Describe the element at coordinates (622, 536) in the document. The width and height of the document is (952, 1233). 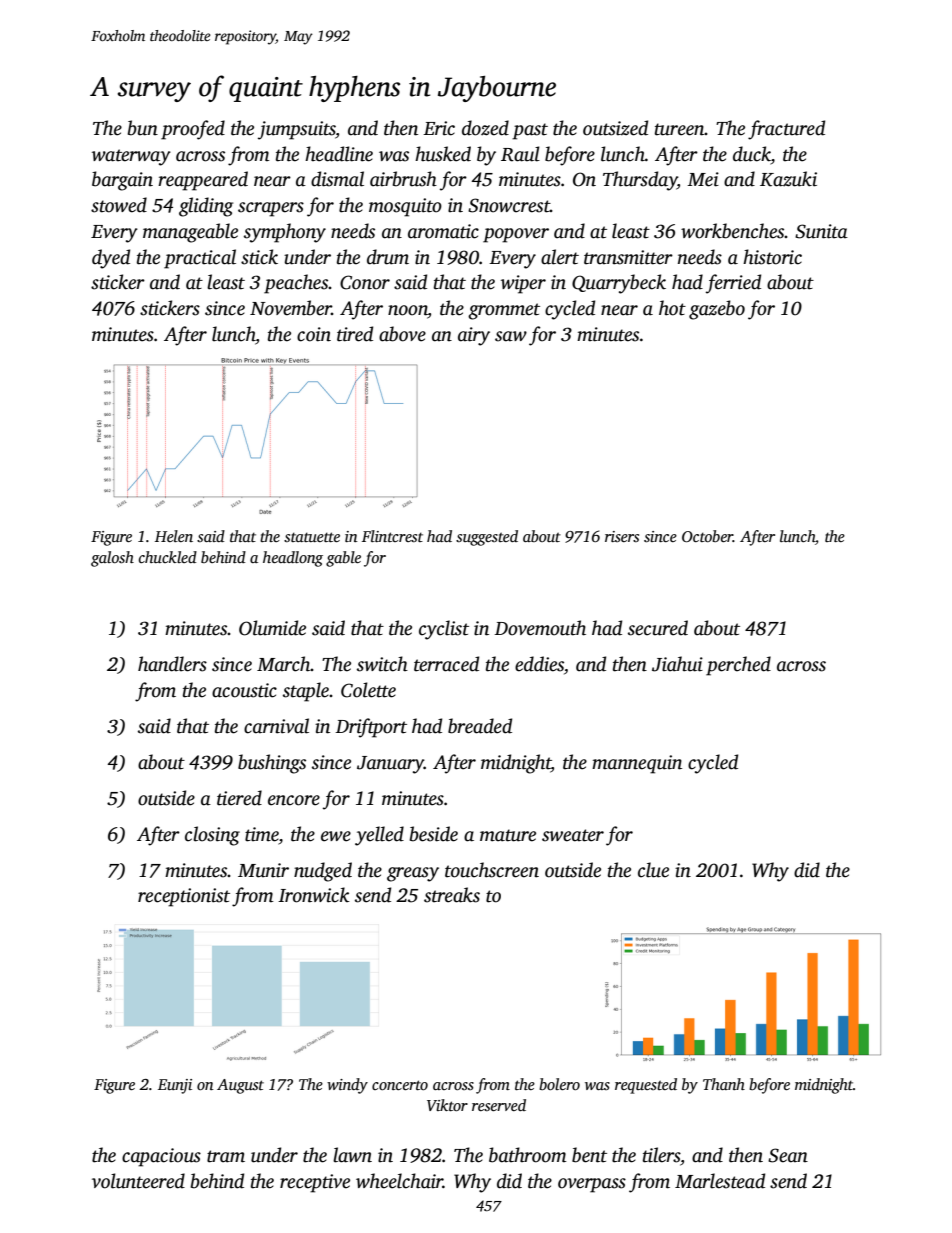
I see `risers` at that location.
